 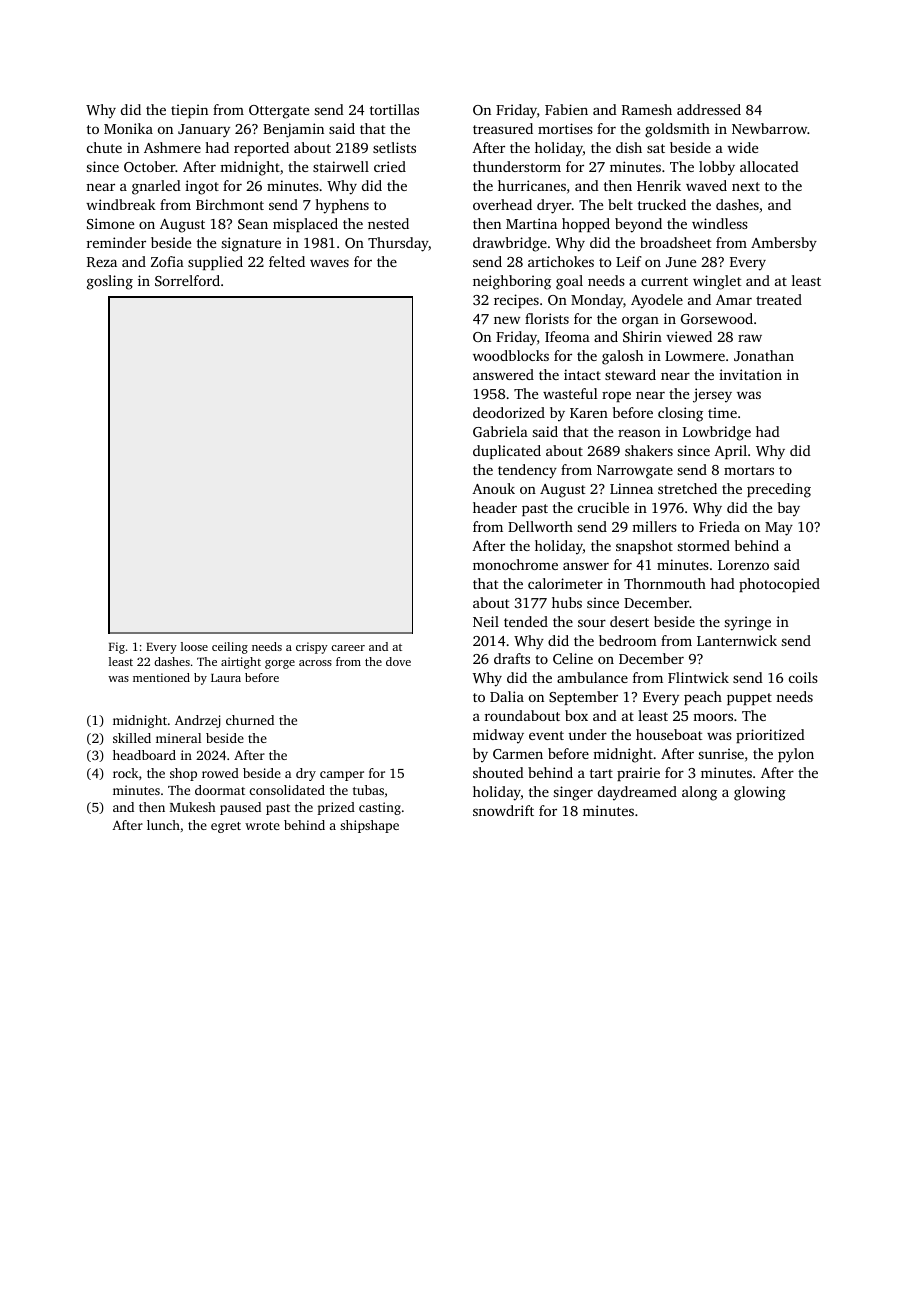 What do you see at coordinates (116, 242) in the document?
I see `reminder` at bounding box center [116, 242].
